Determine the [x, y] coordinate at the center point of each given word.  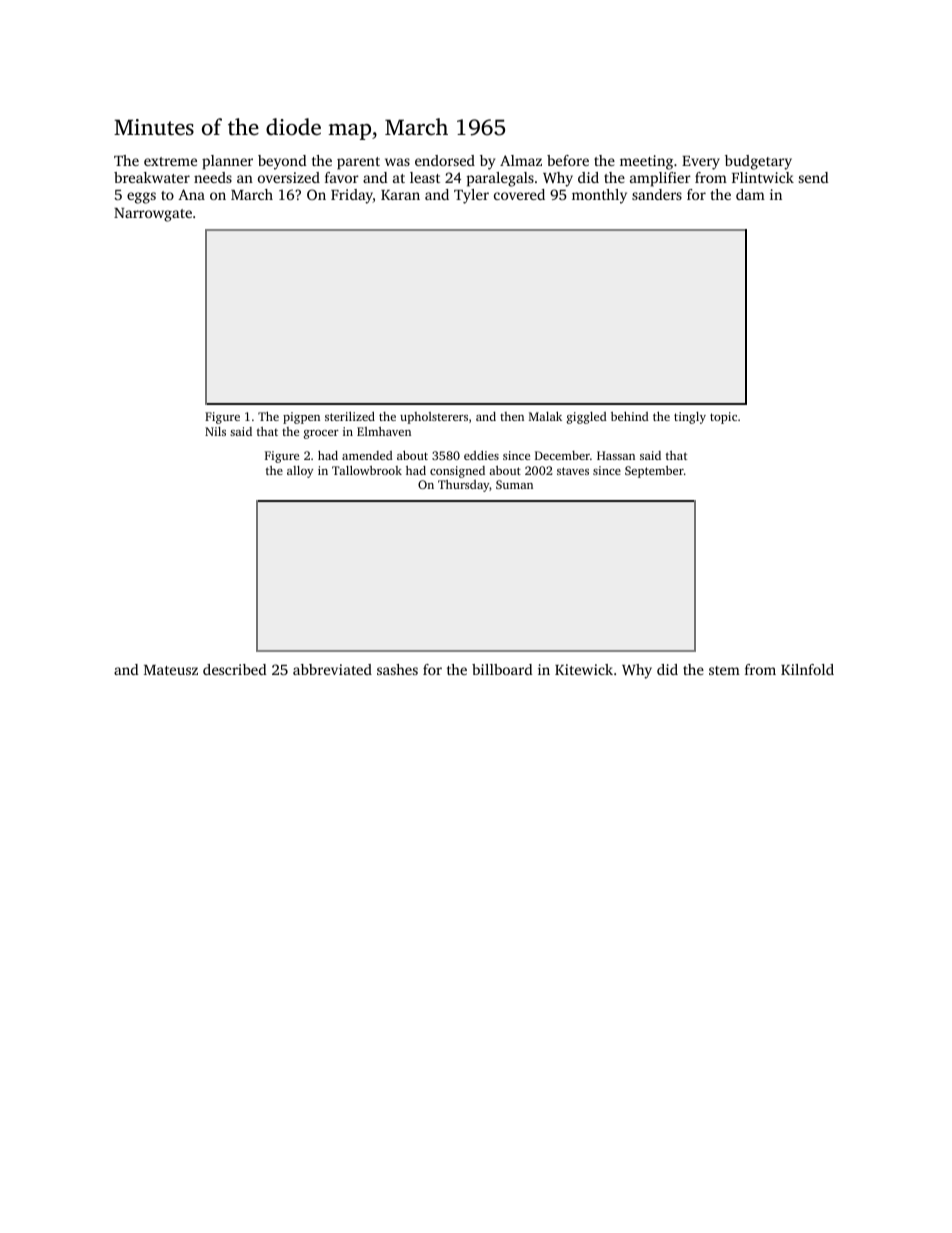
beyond [282, 162]
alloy [300, 472]
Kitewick [584, 669]
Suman [514, 484]
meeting [646, 162]
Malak [545, 416]
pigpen [301, 418]
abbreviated [332, 669]
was [397, 162]
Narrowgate [153, 215]
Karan [400, 195]
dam [750, 194]
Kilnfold [807, 669]
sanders [657, 194]
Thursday [463, 486]
